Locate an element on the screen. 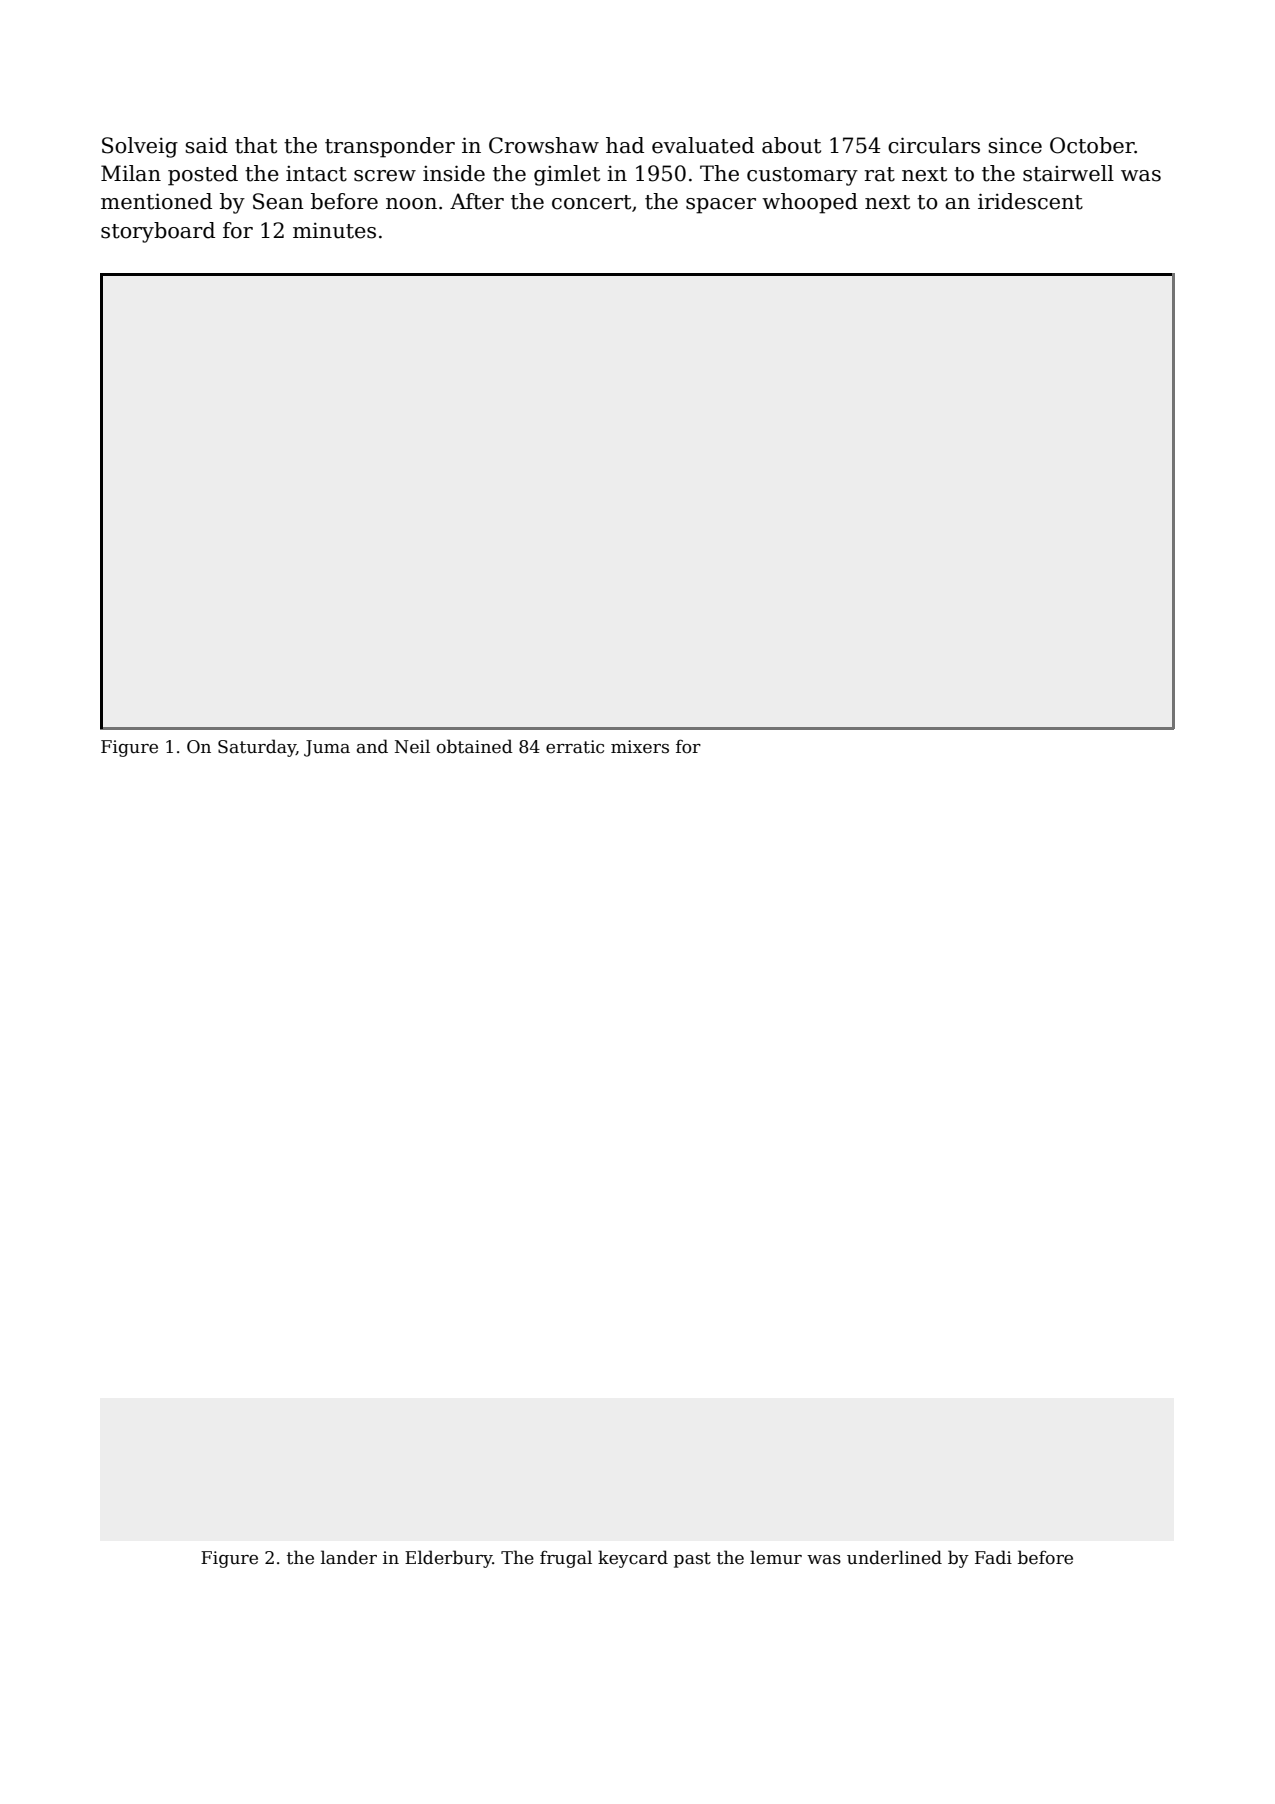  circulars is located at coordinates (934, 145).
